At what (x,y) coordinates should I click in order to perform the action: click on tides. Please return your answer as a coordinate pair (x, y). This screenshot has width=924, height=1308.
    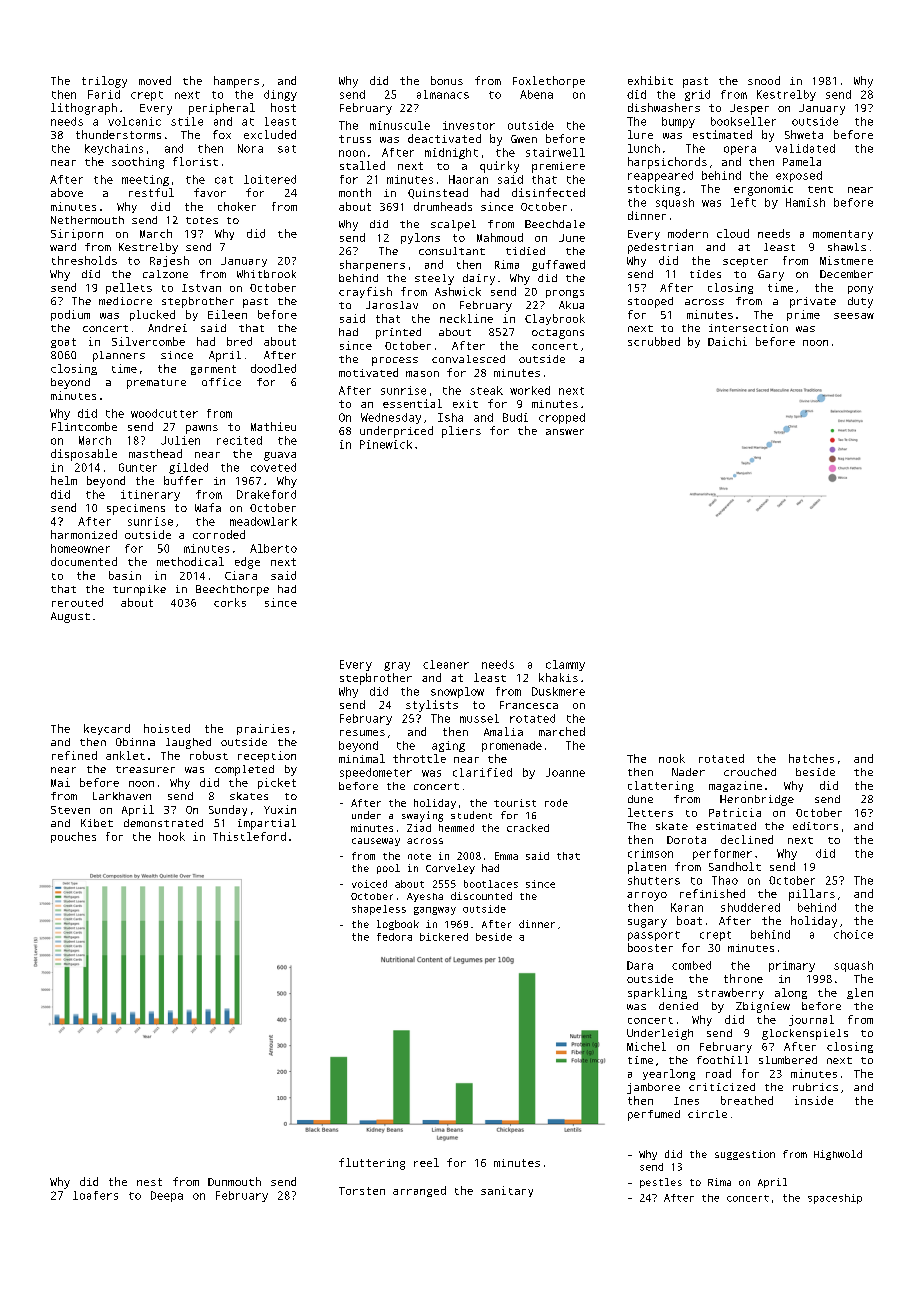
    Looking at the image, I should click on (705, 274).
